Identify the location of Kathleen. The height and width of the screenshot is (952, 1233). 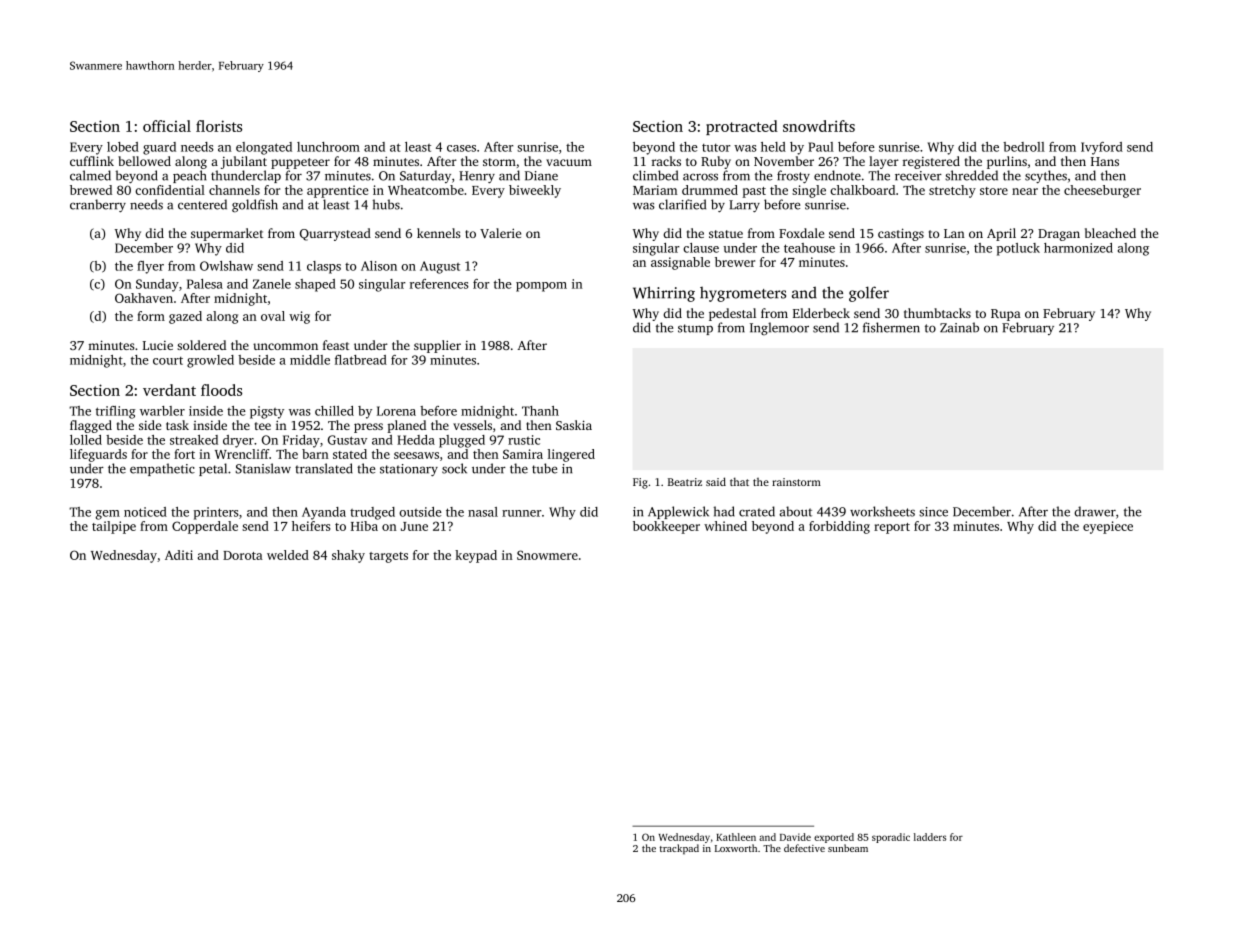
(736, 837).
